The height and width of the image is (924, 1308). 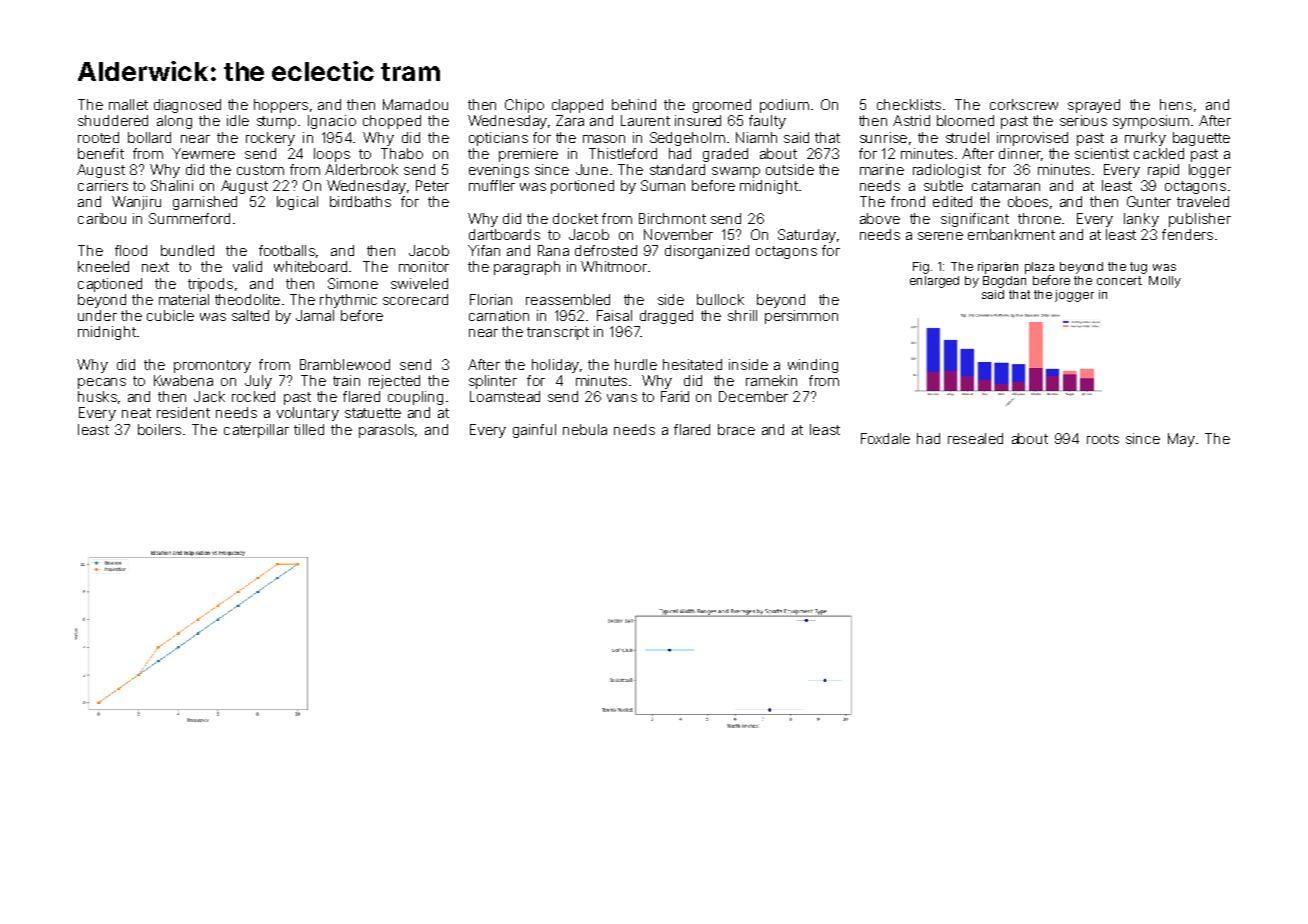 What do you see at coordinates (1151, 122) in the image?
I see `symposium` at bounding box center [1151, 122].
